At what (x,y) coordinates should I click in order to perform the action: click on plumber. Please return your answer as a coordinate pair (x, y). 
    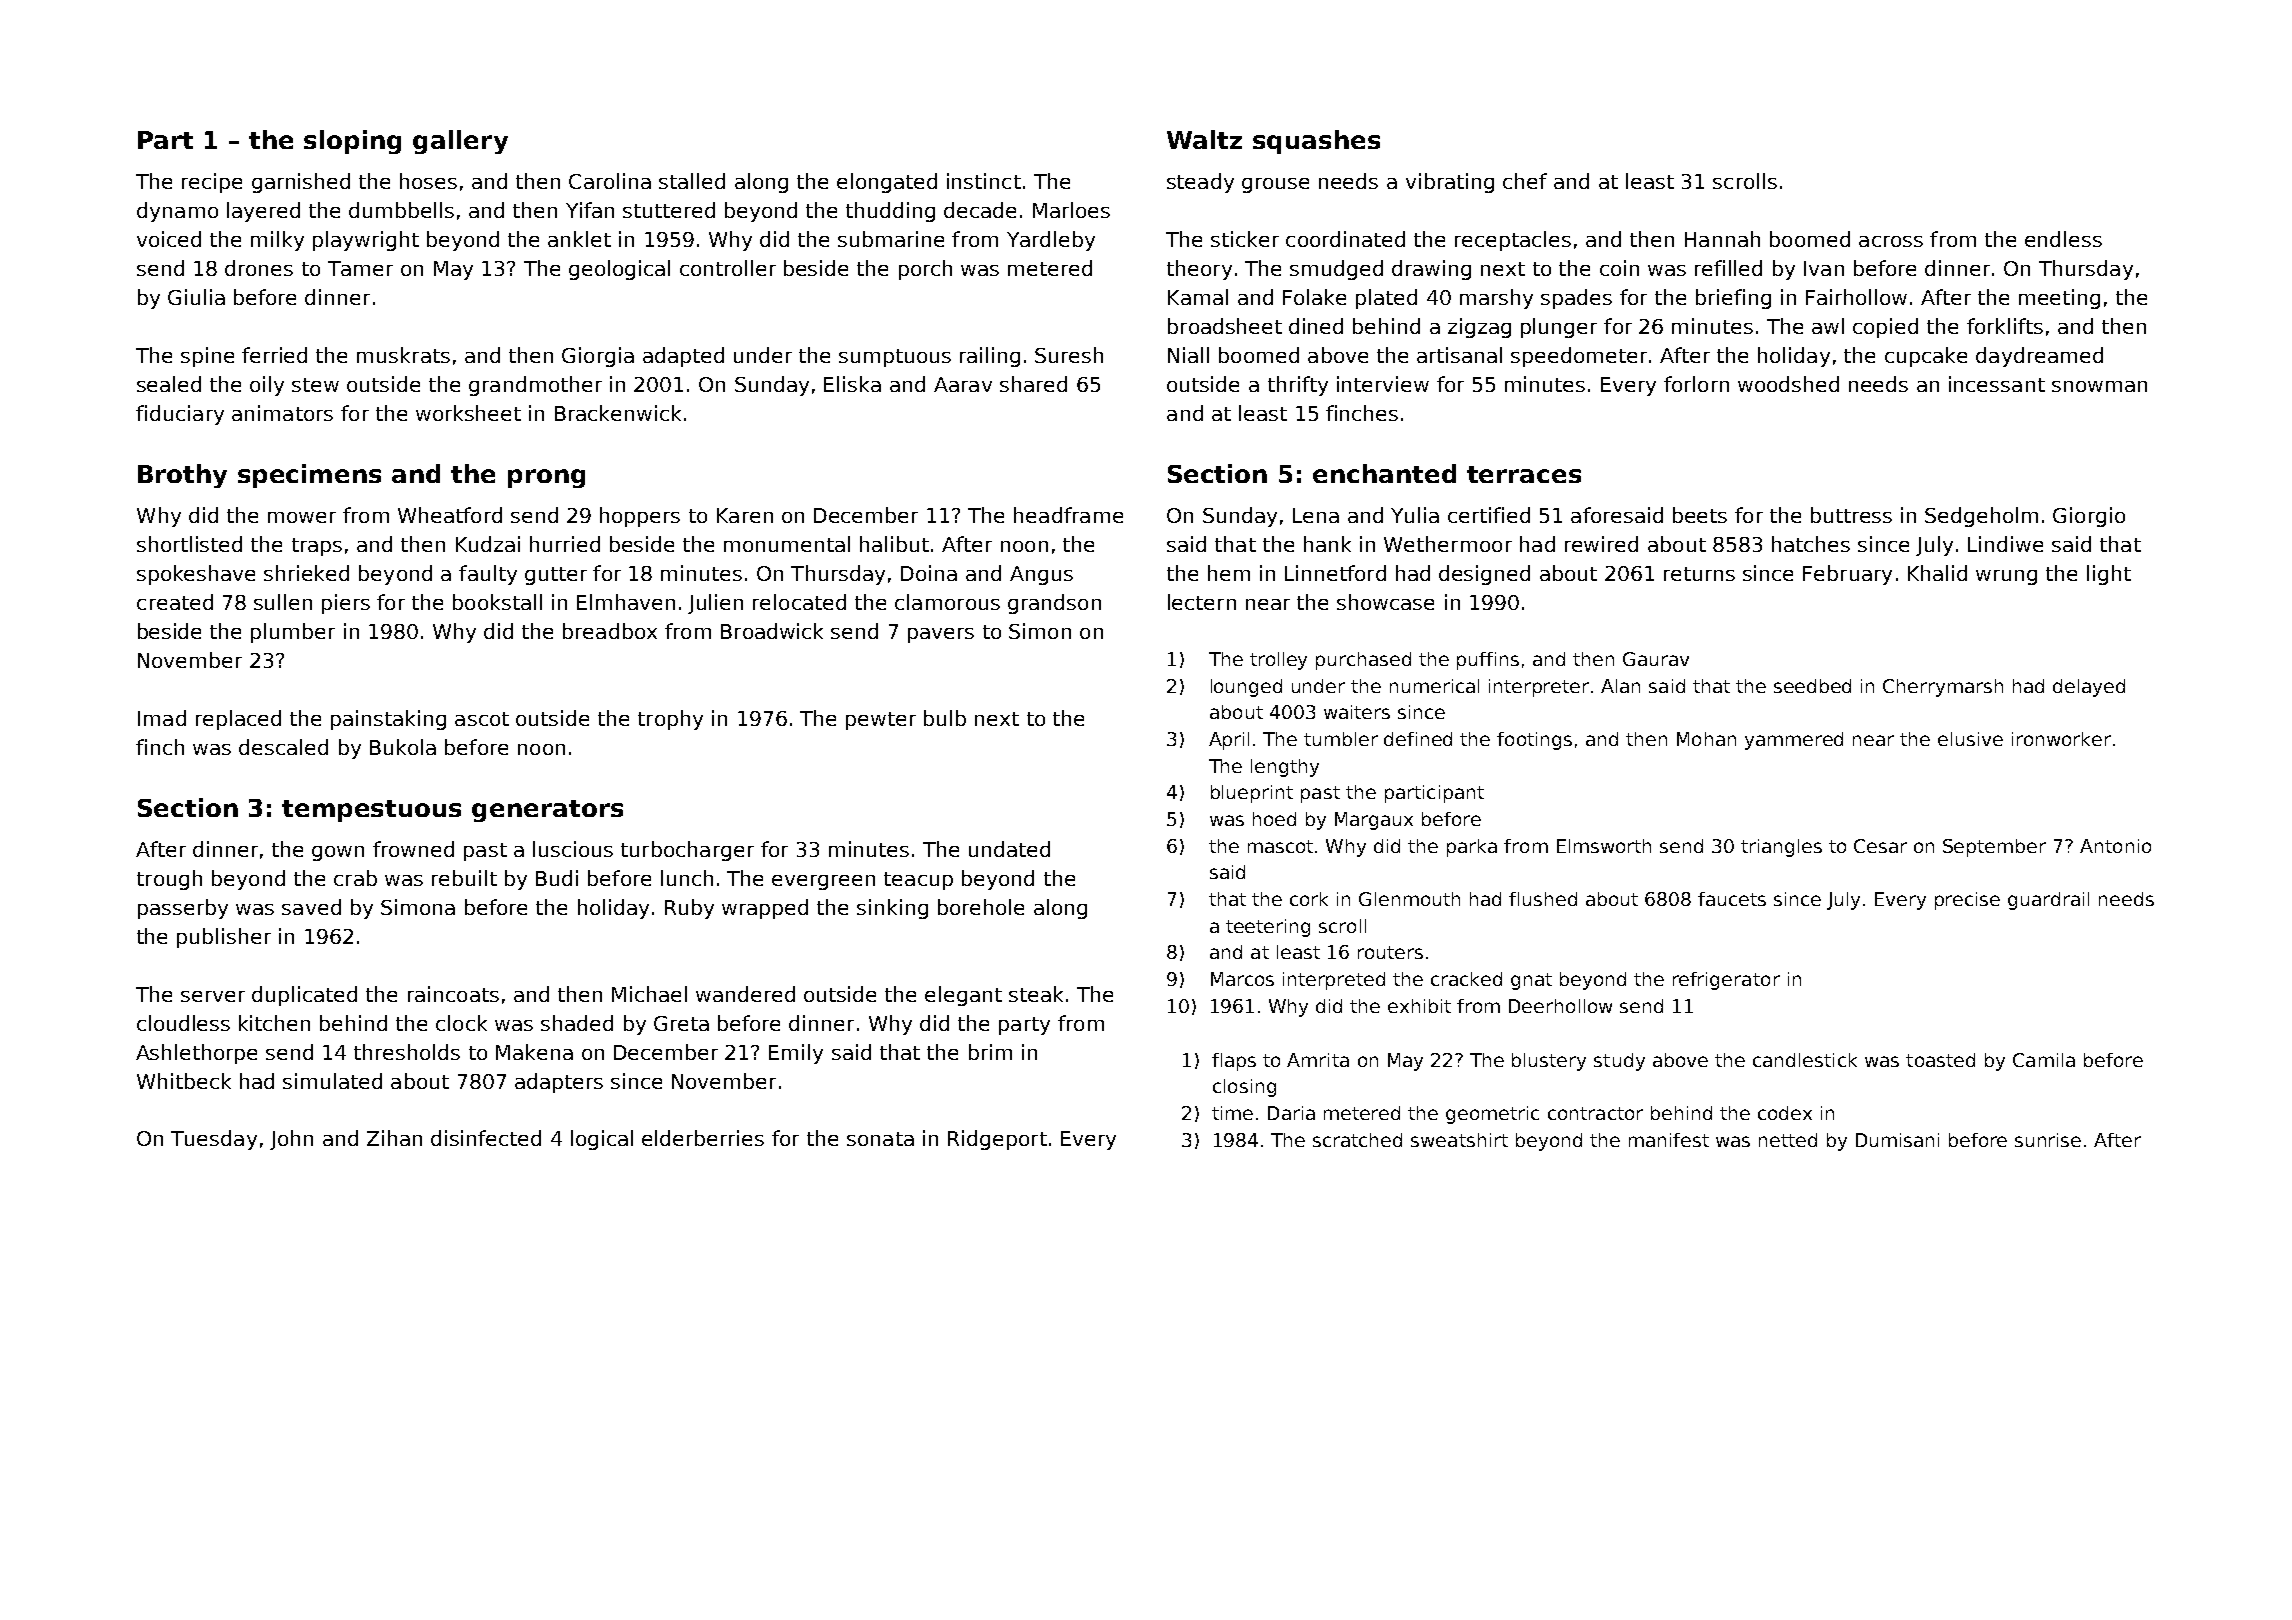
    Looking at the image, I should click on (293, 633).
